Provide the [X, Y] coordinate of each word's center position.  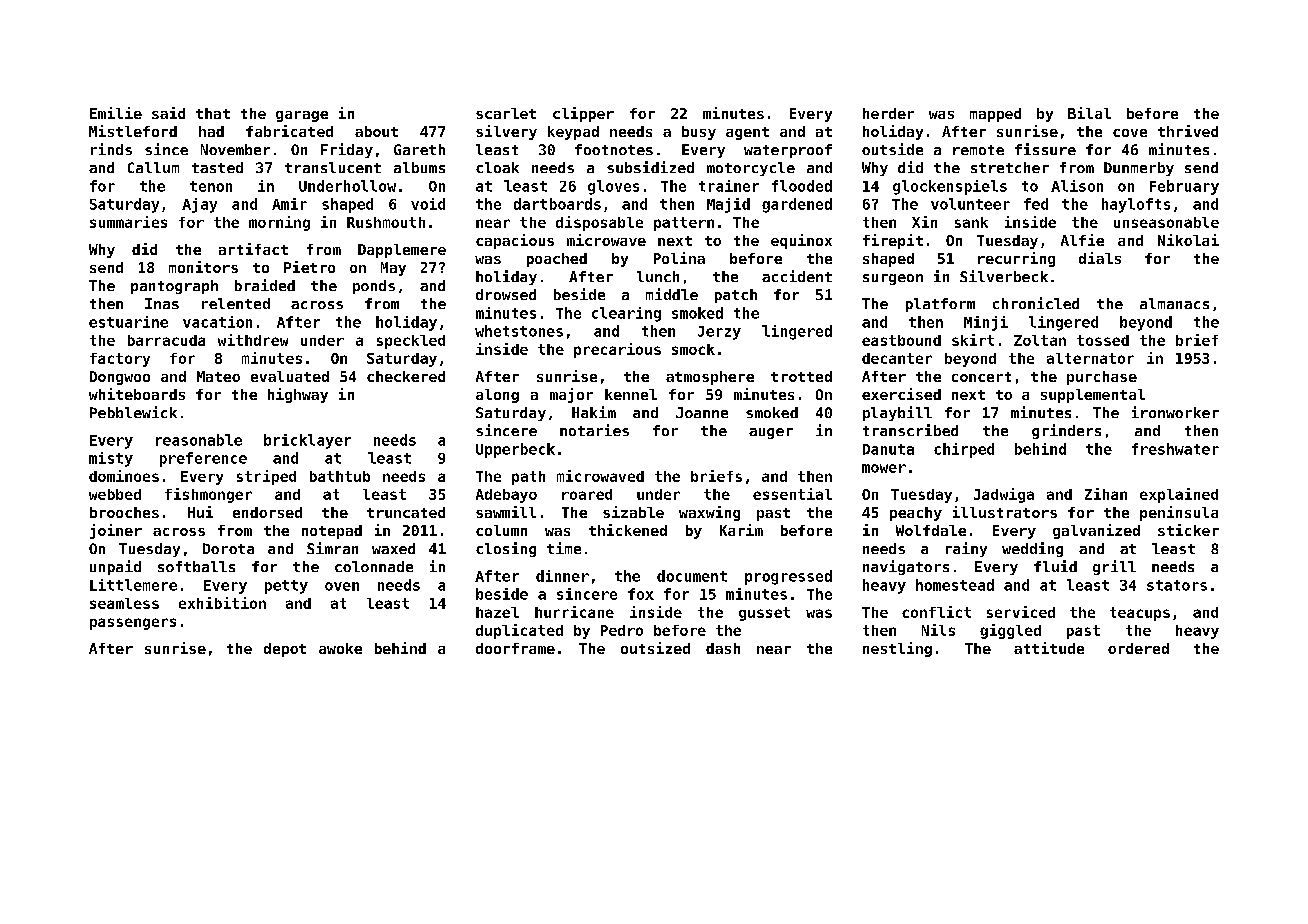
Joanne [702, 412]
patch [736, 296]
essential [792, 494]
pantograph [174, 287]
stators [1177, 585]
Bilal [1089, 113]
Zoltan [1040, 340]
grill [1114, 567]
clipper [583, 114]
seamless [124, 603]
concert [981, 377]
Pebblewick [133, 412]
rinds [111, 149]
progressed [788, 577]
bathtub [340, 476]
